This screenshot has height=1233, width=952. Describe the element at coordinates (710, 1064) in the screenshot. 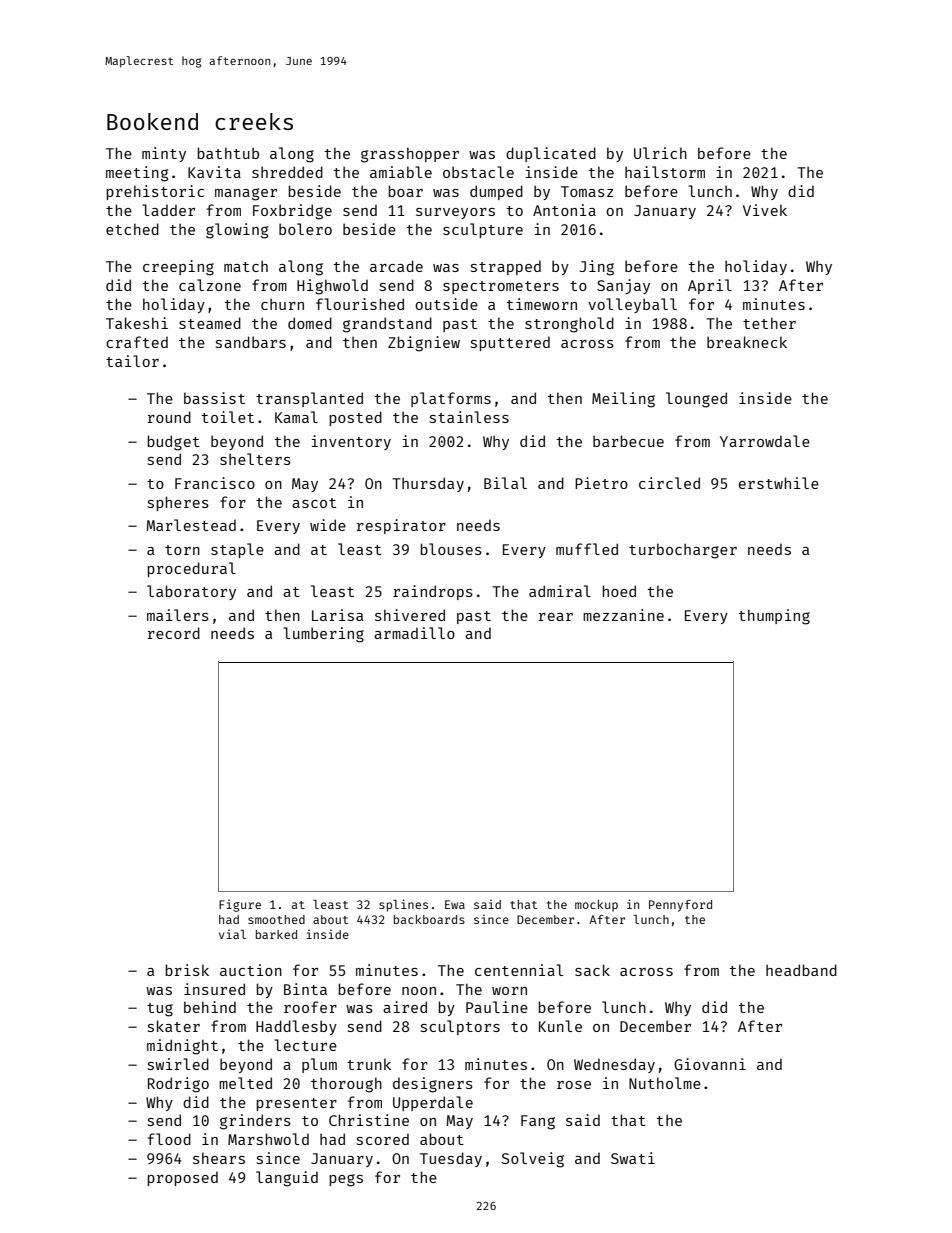

I see `Giovanni` at that location.
